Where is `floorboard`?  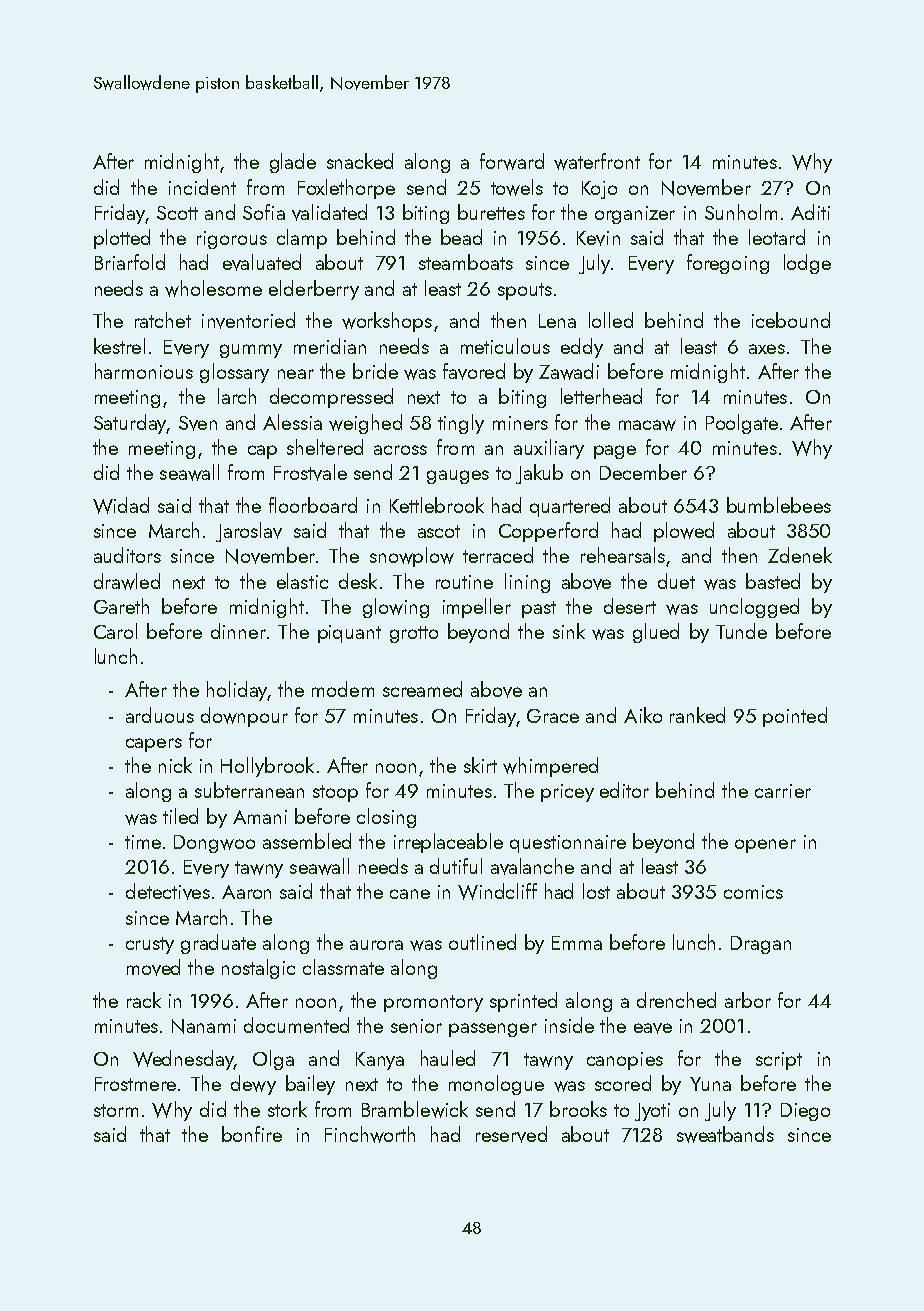
floorboard is located at coordinates (313, 505).
